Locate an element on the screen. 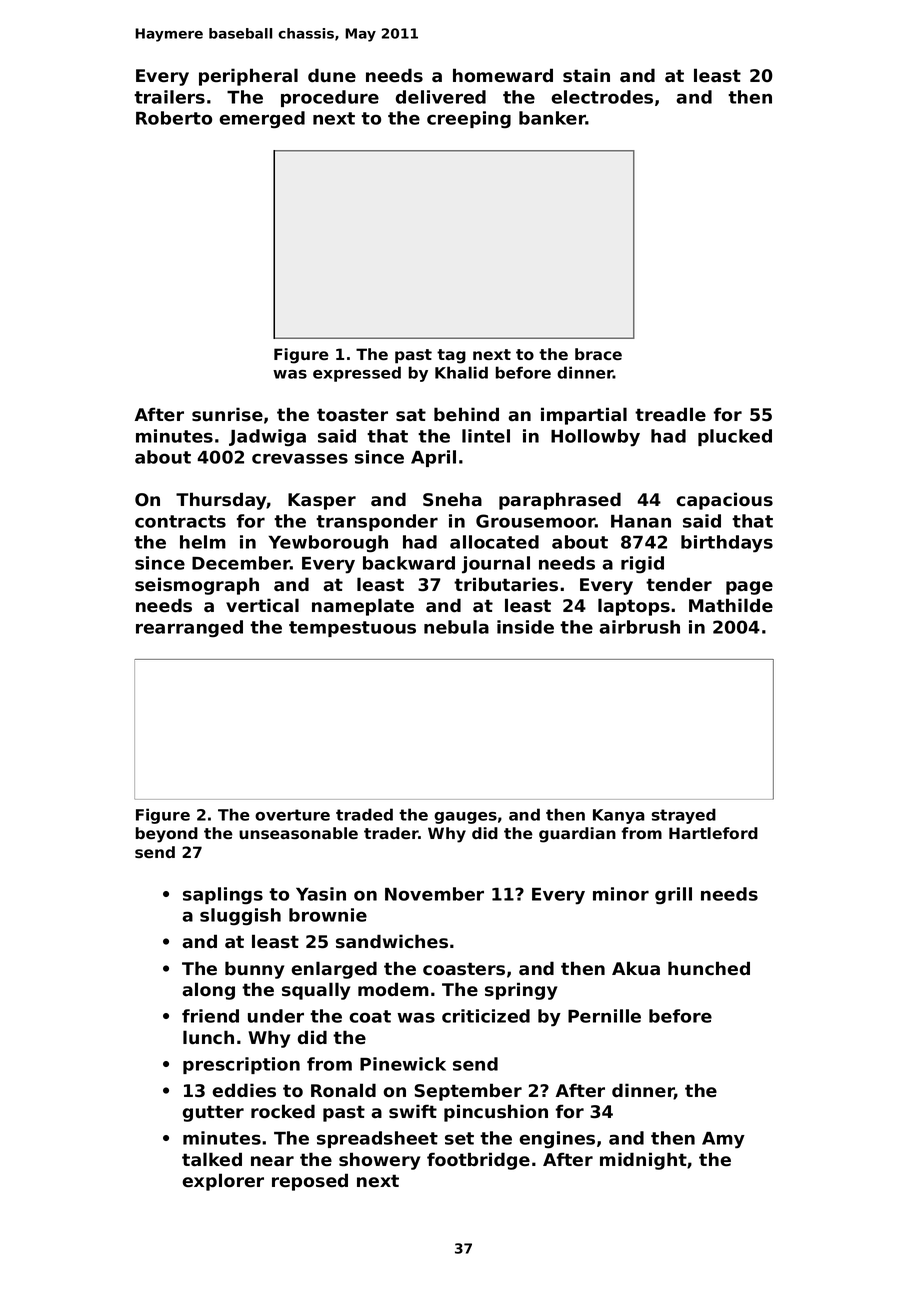 The image size is (908, 1316). homeward is located at coordinates (503, 75).
